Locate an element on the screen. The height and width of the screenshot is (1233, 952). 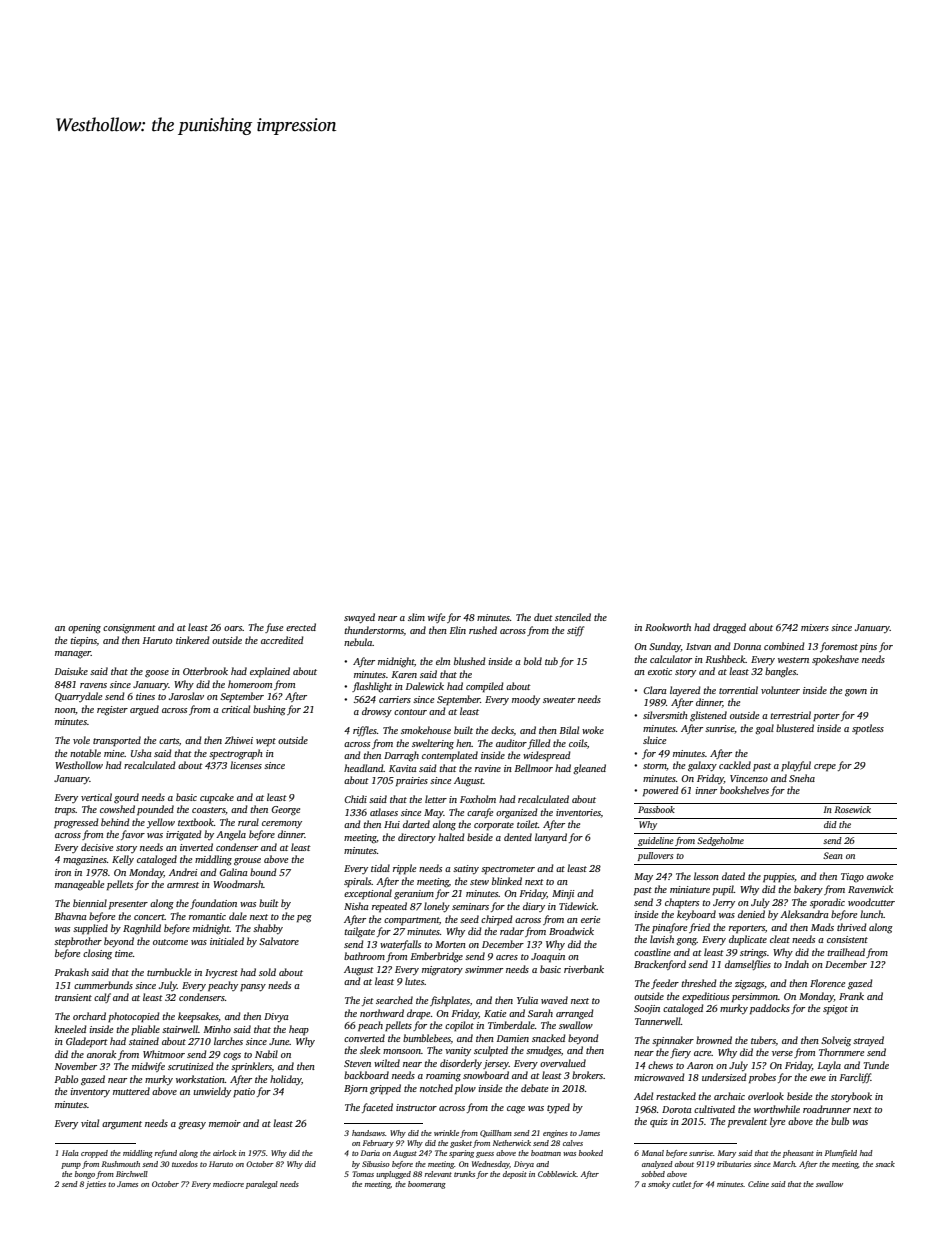
mixers is located at coordinates (815, 627).
